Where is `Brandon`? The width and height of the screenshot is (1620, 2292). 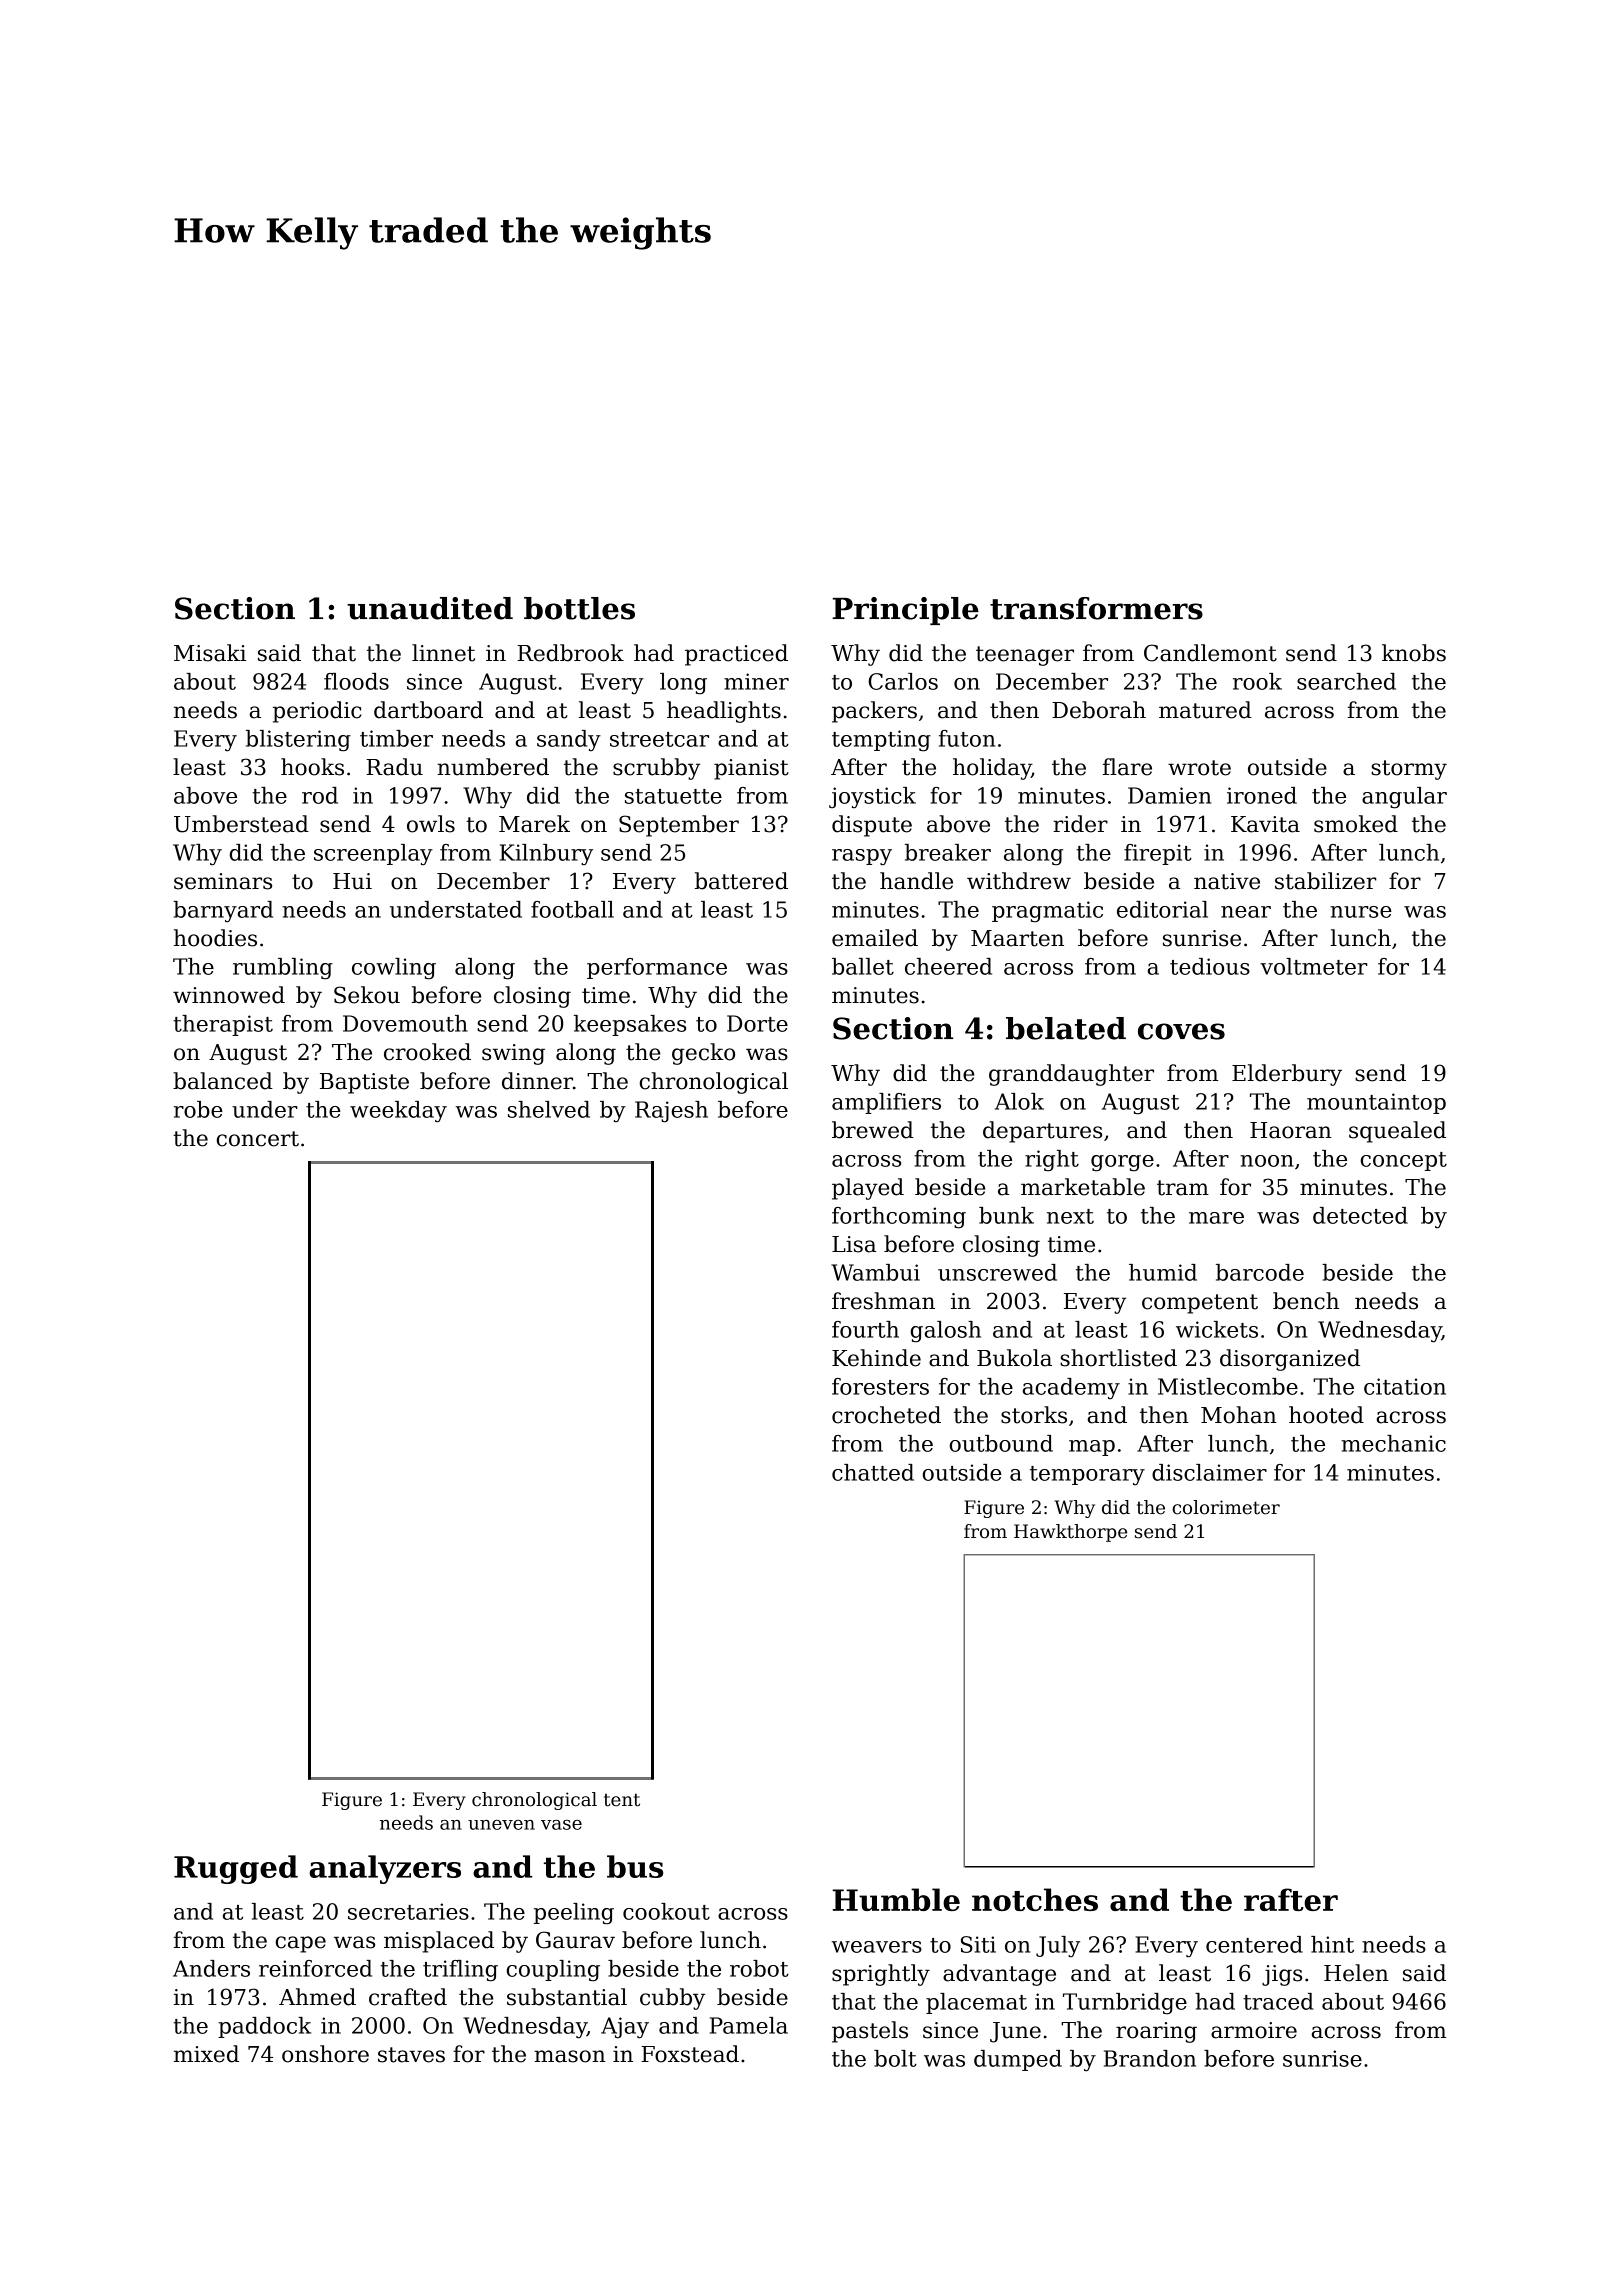 Brandon is located at coordinates (1150, 2058).
